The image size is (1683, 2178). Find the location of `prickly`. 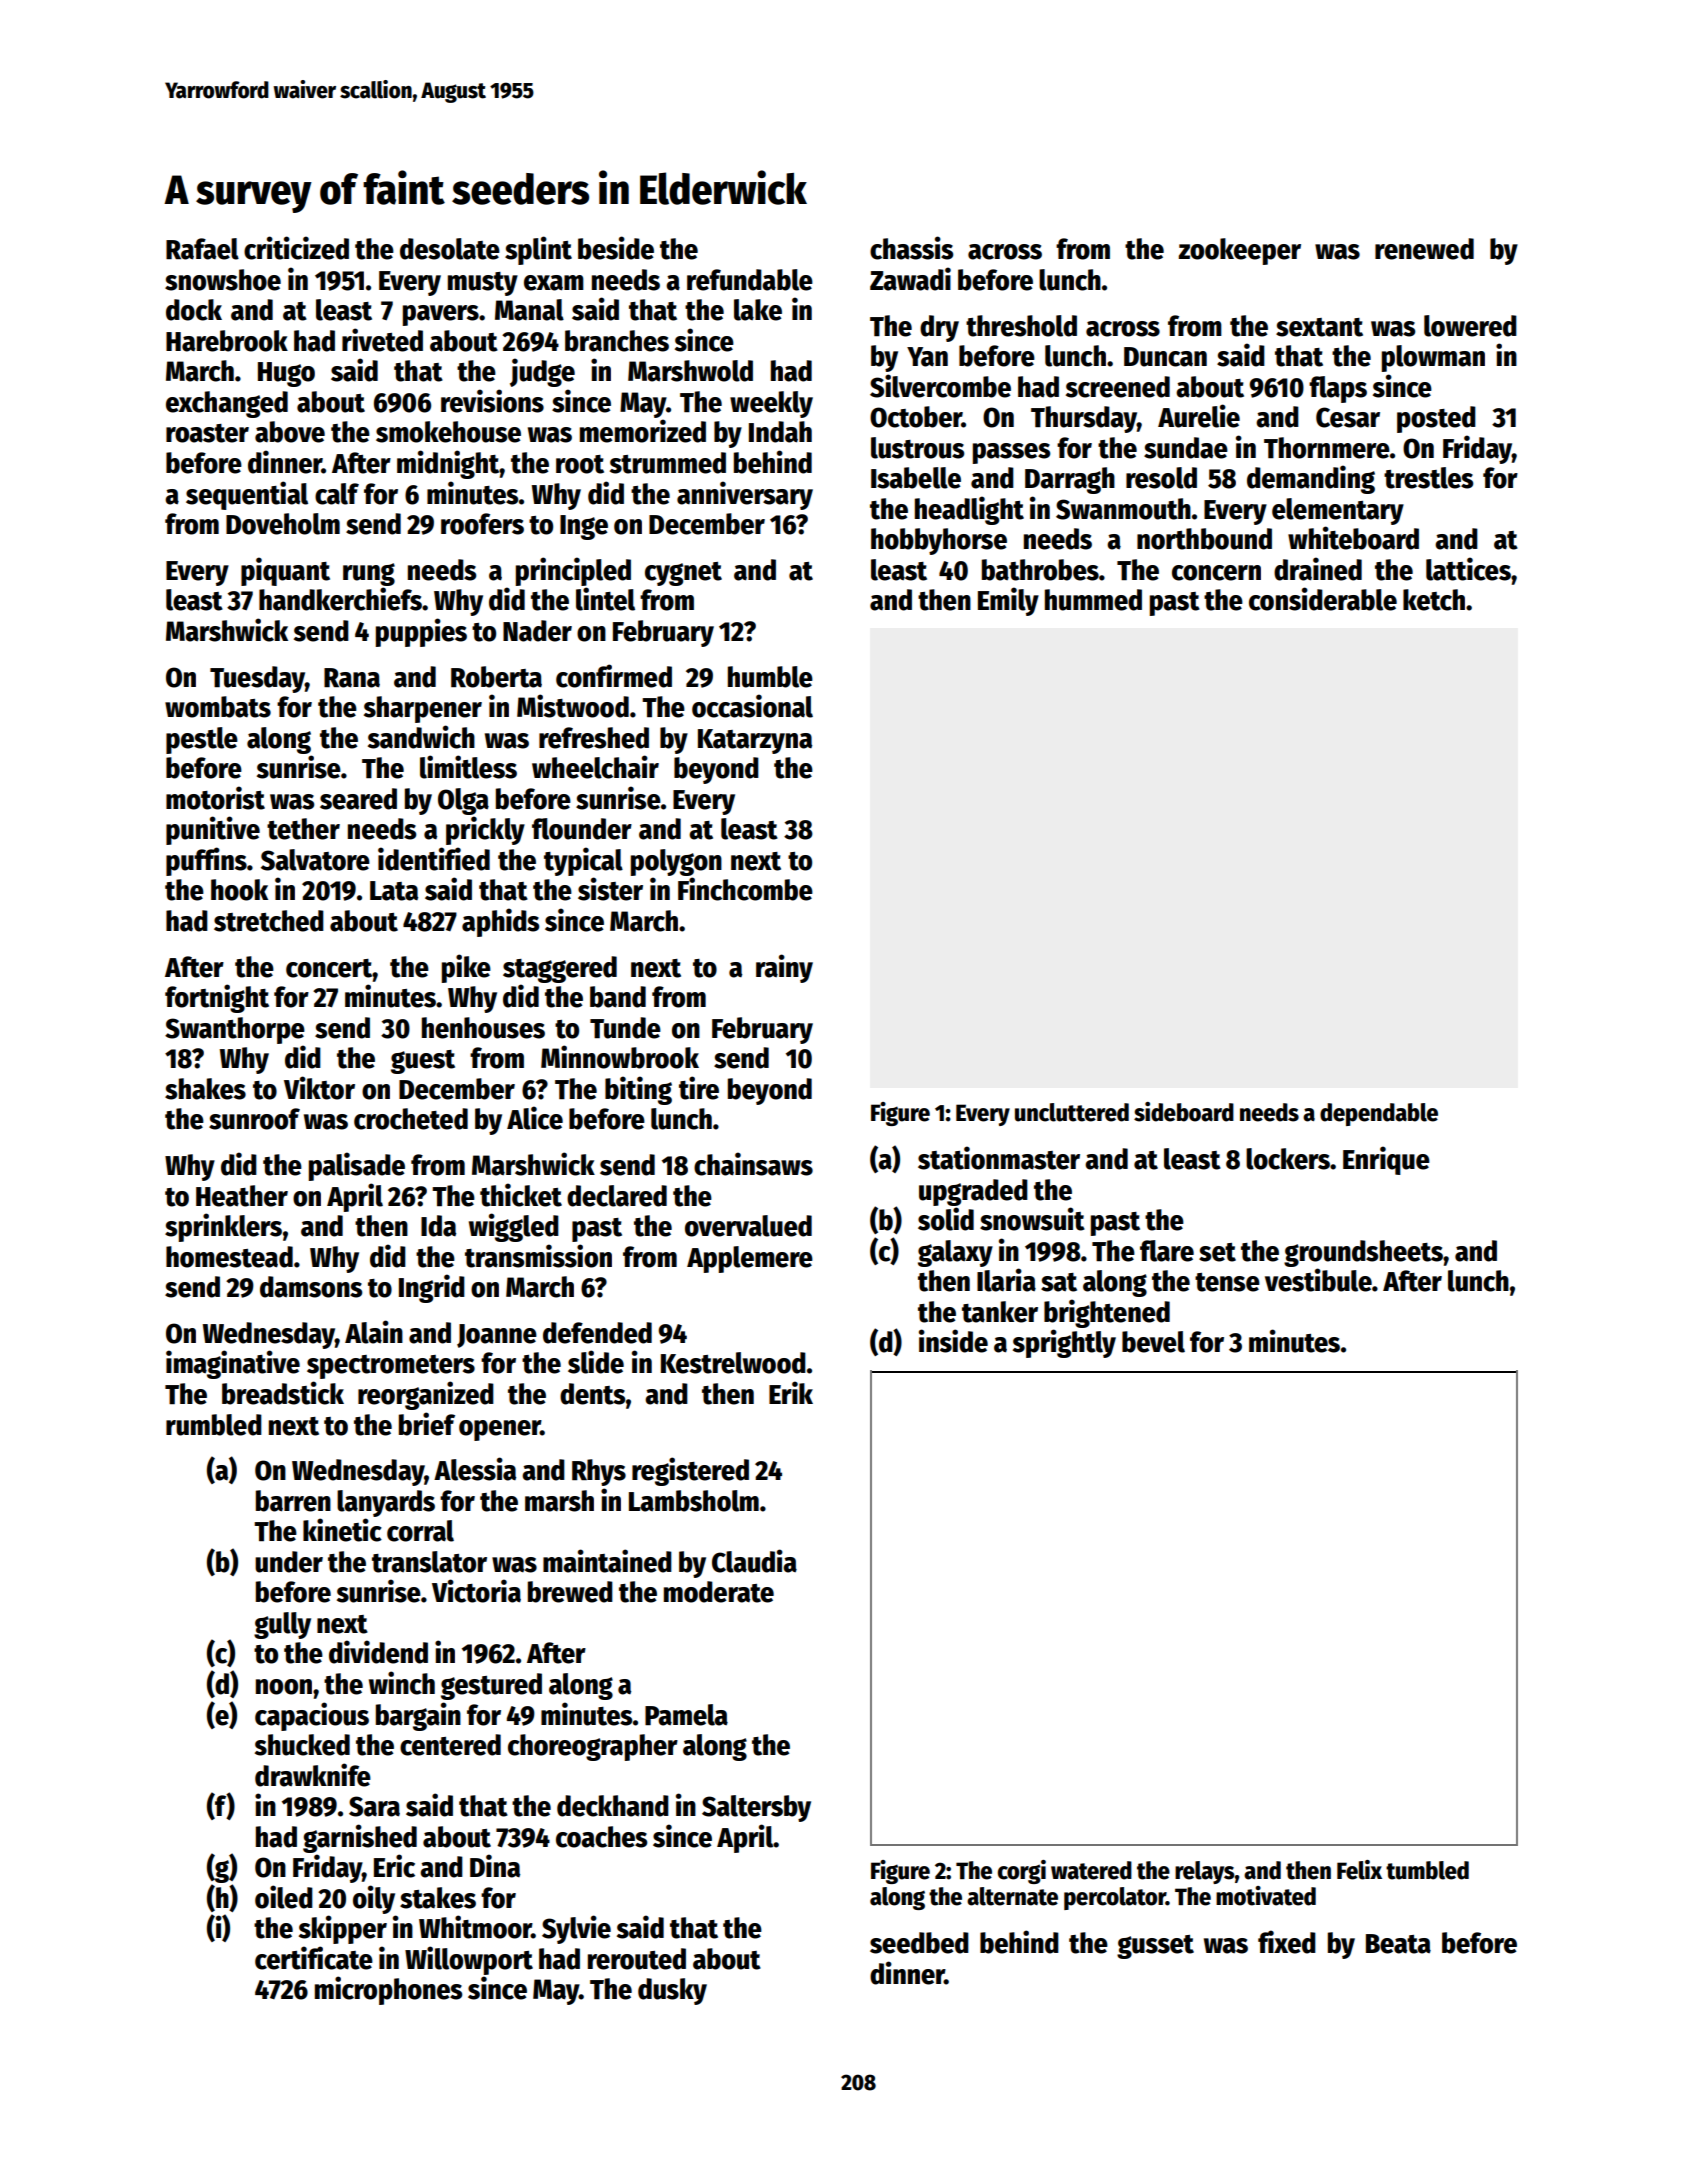

prickly is located at coordinates (485, 830).
